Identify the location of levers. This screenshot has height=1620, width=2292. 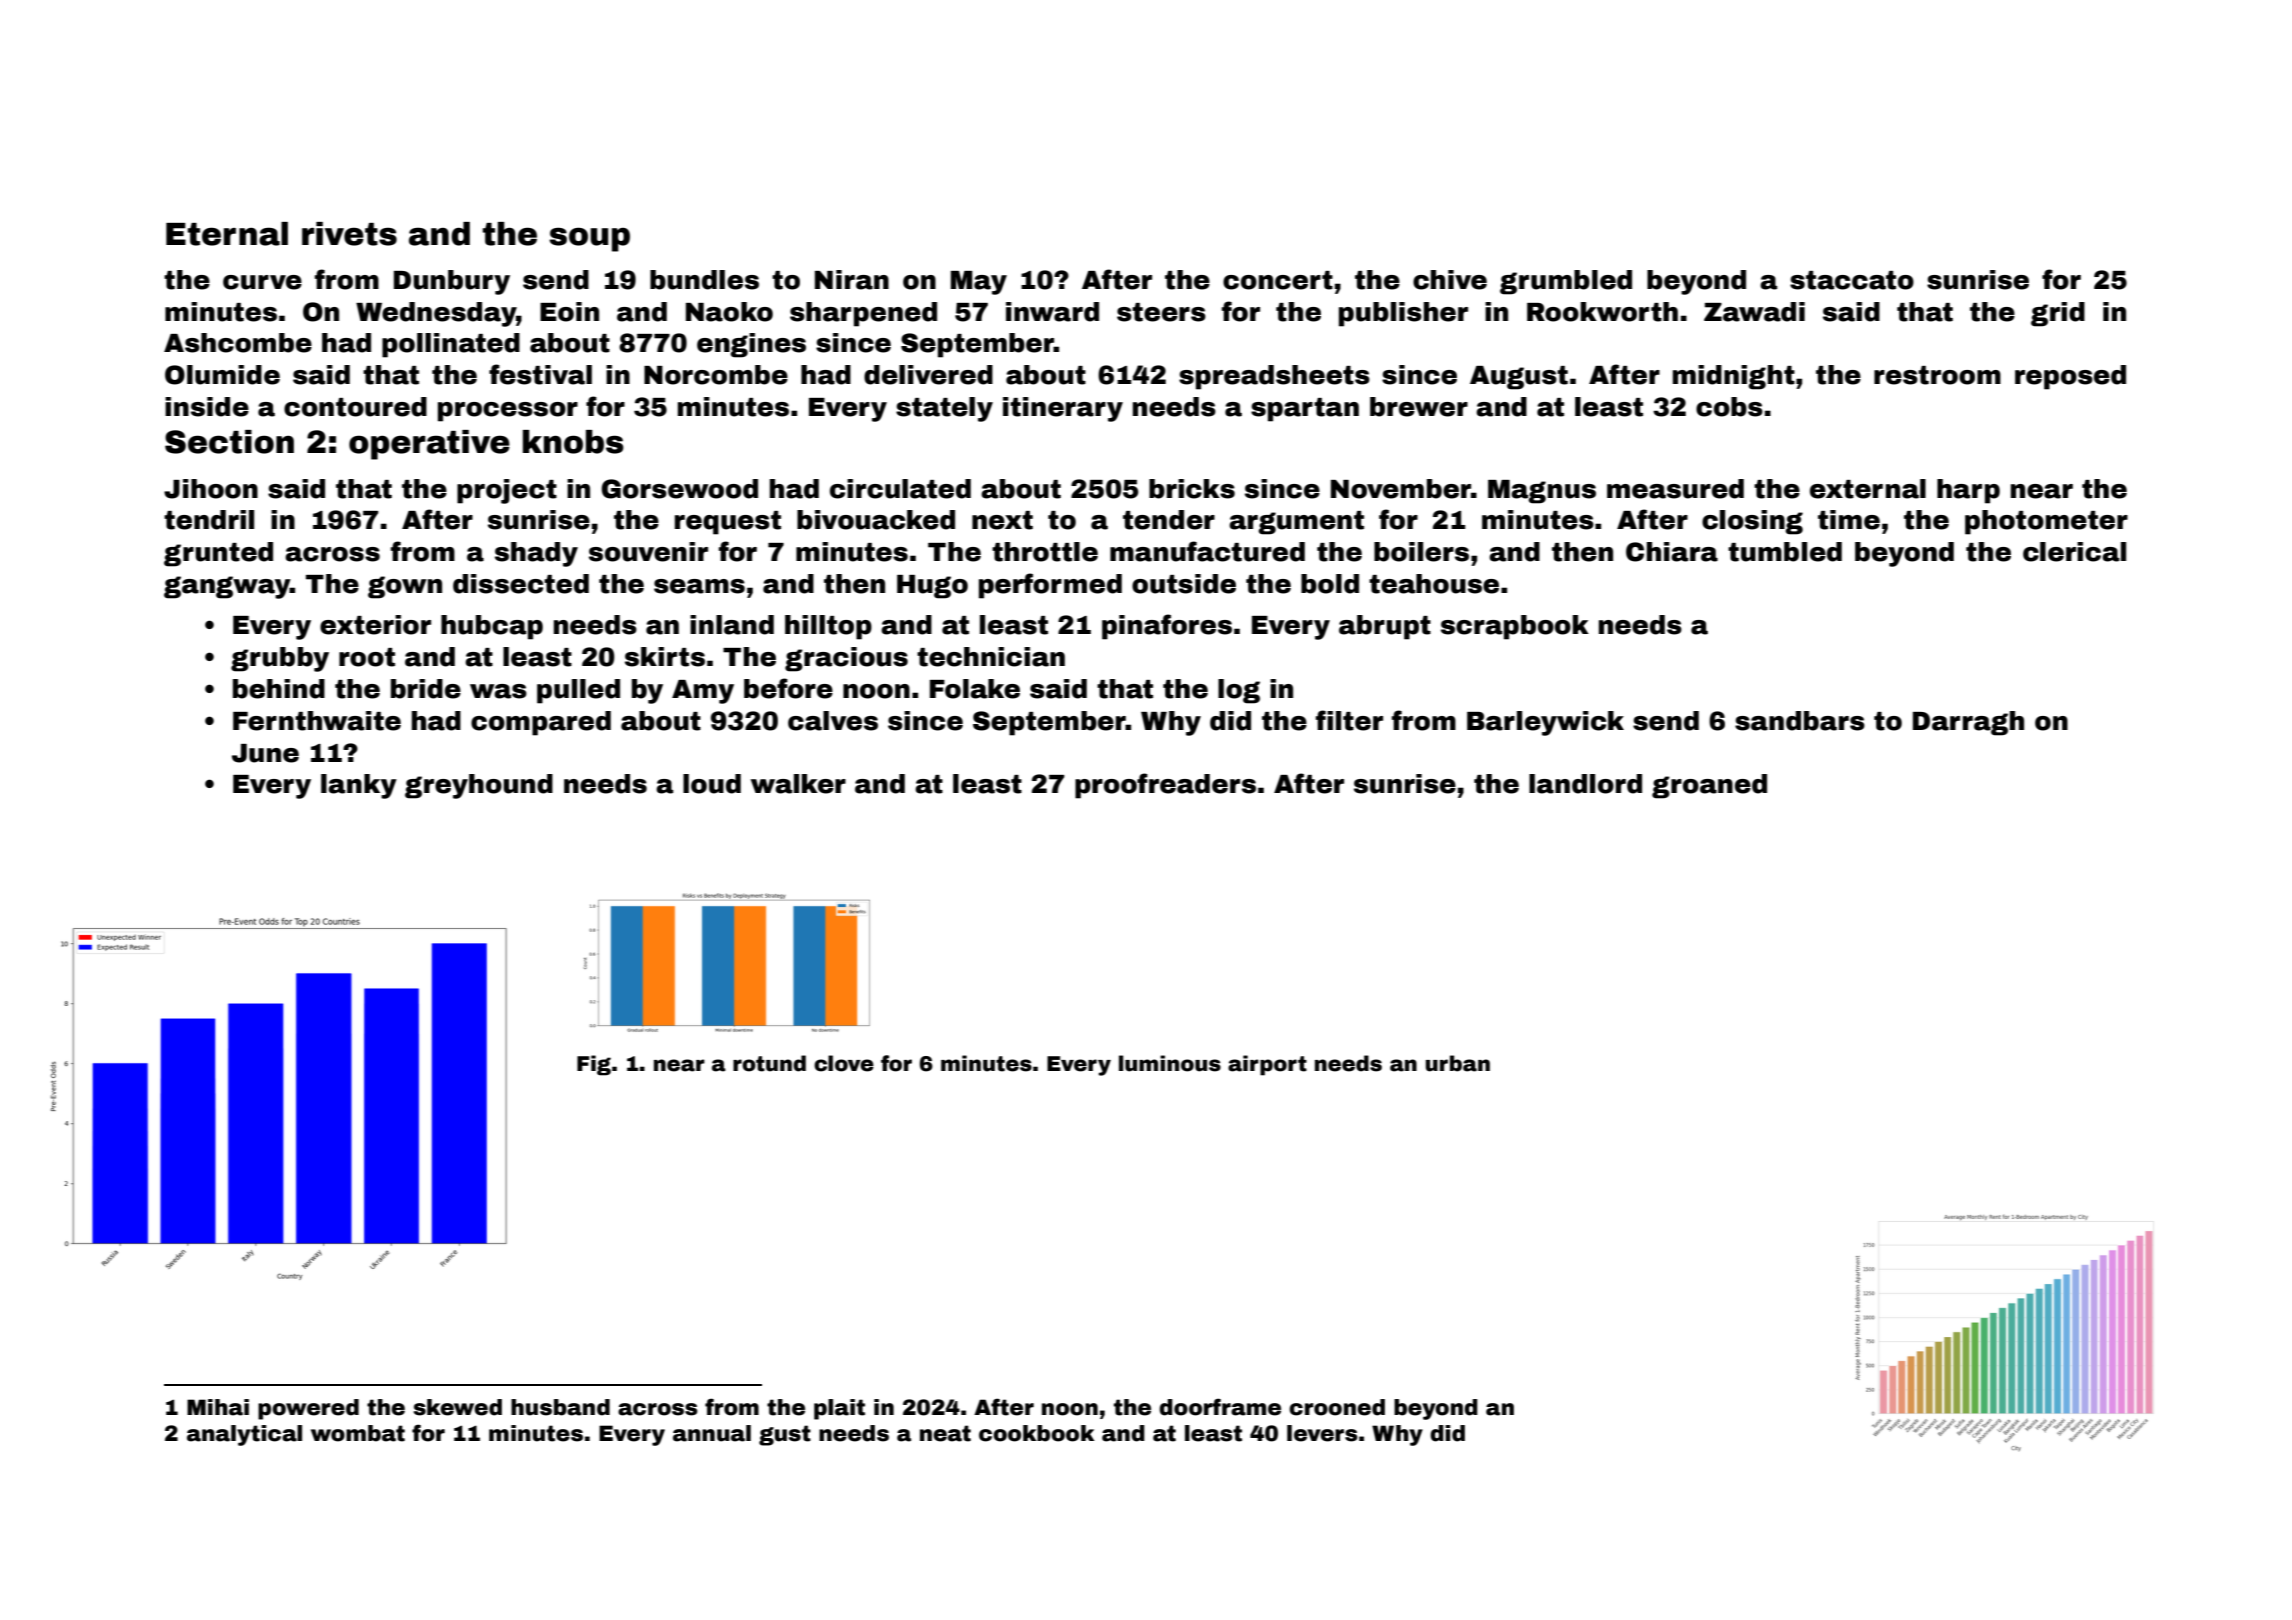
(1322, 1433).
